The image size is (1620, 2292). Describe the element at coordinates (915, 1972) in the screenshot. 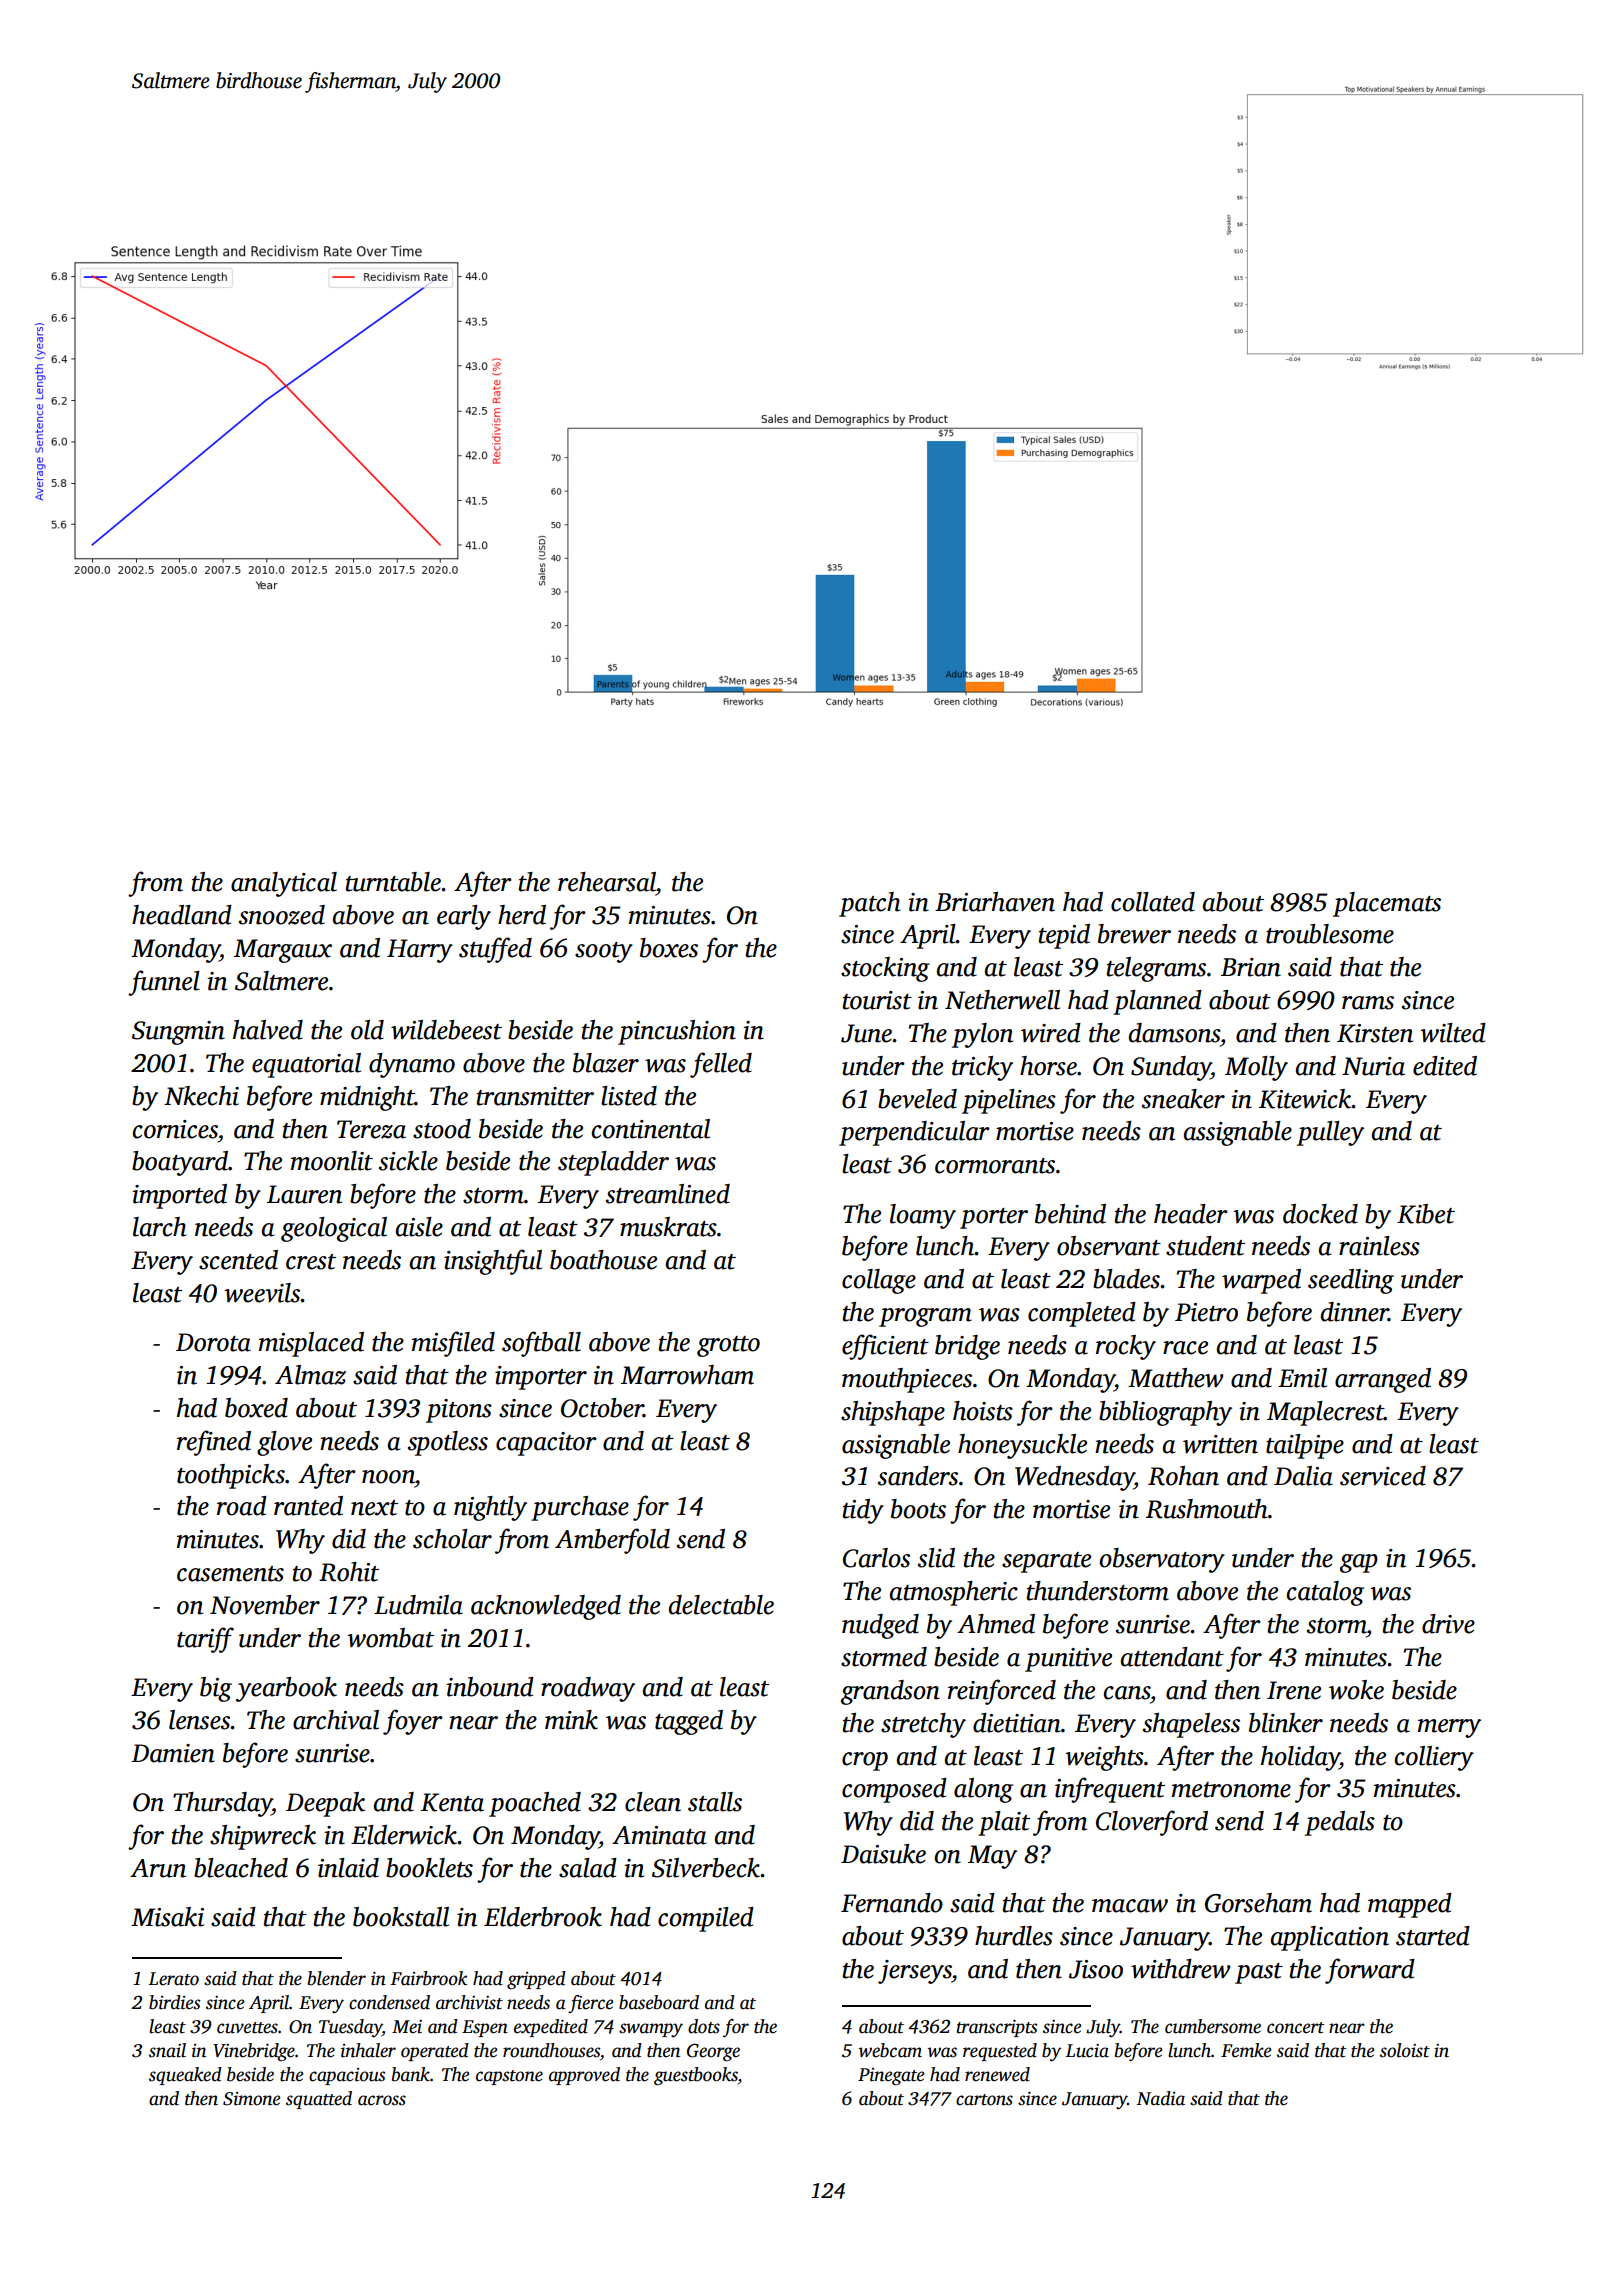

I see `jerseys` at that location.
